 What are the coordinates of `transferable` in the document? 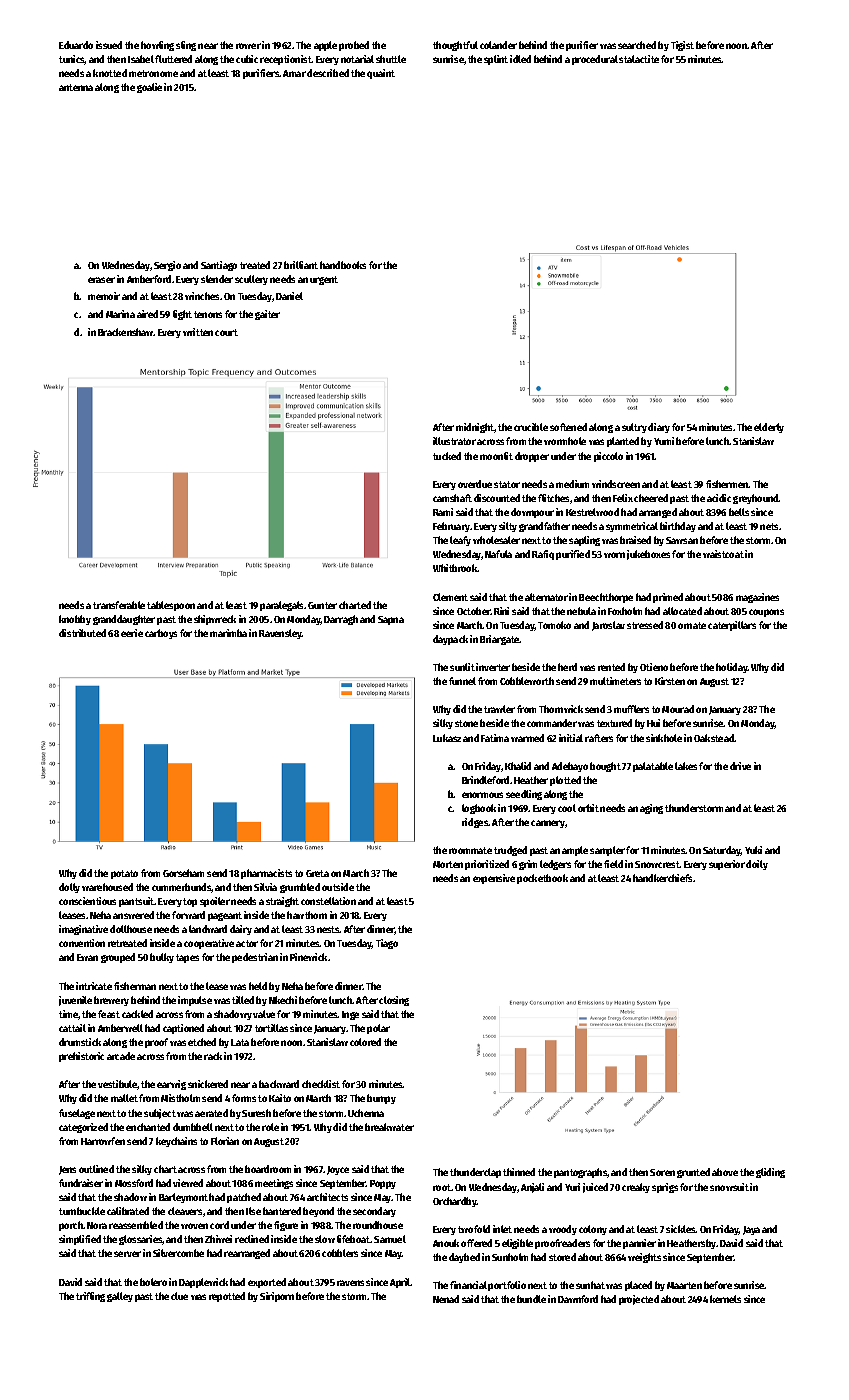 It's located at (119, 605).
